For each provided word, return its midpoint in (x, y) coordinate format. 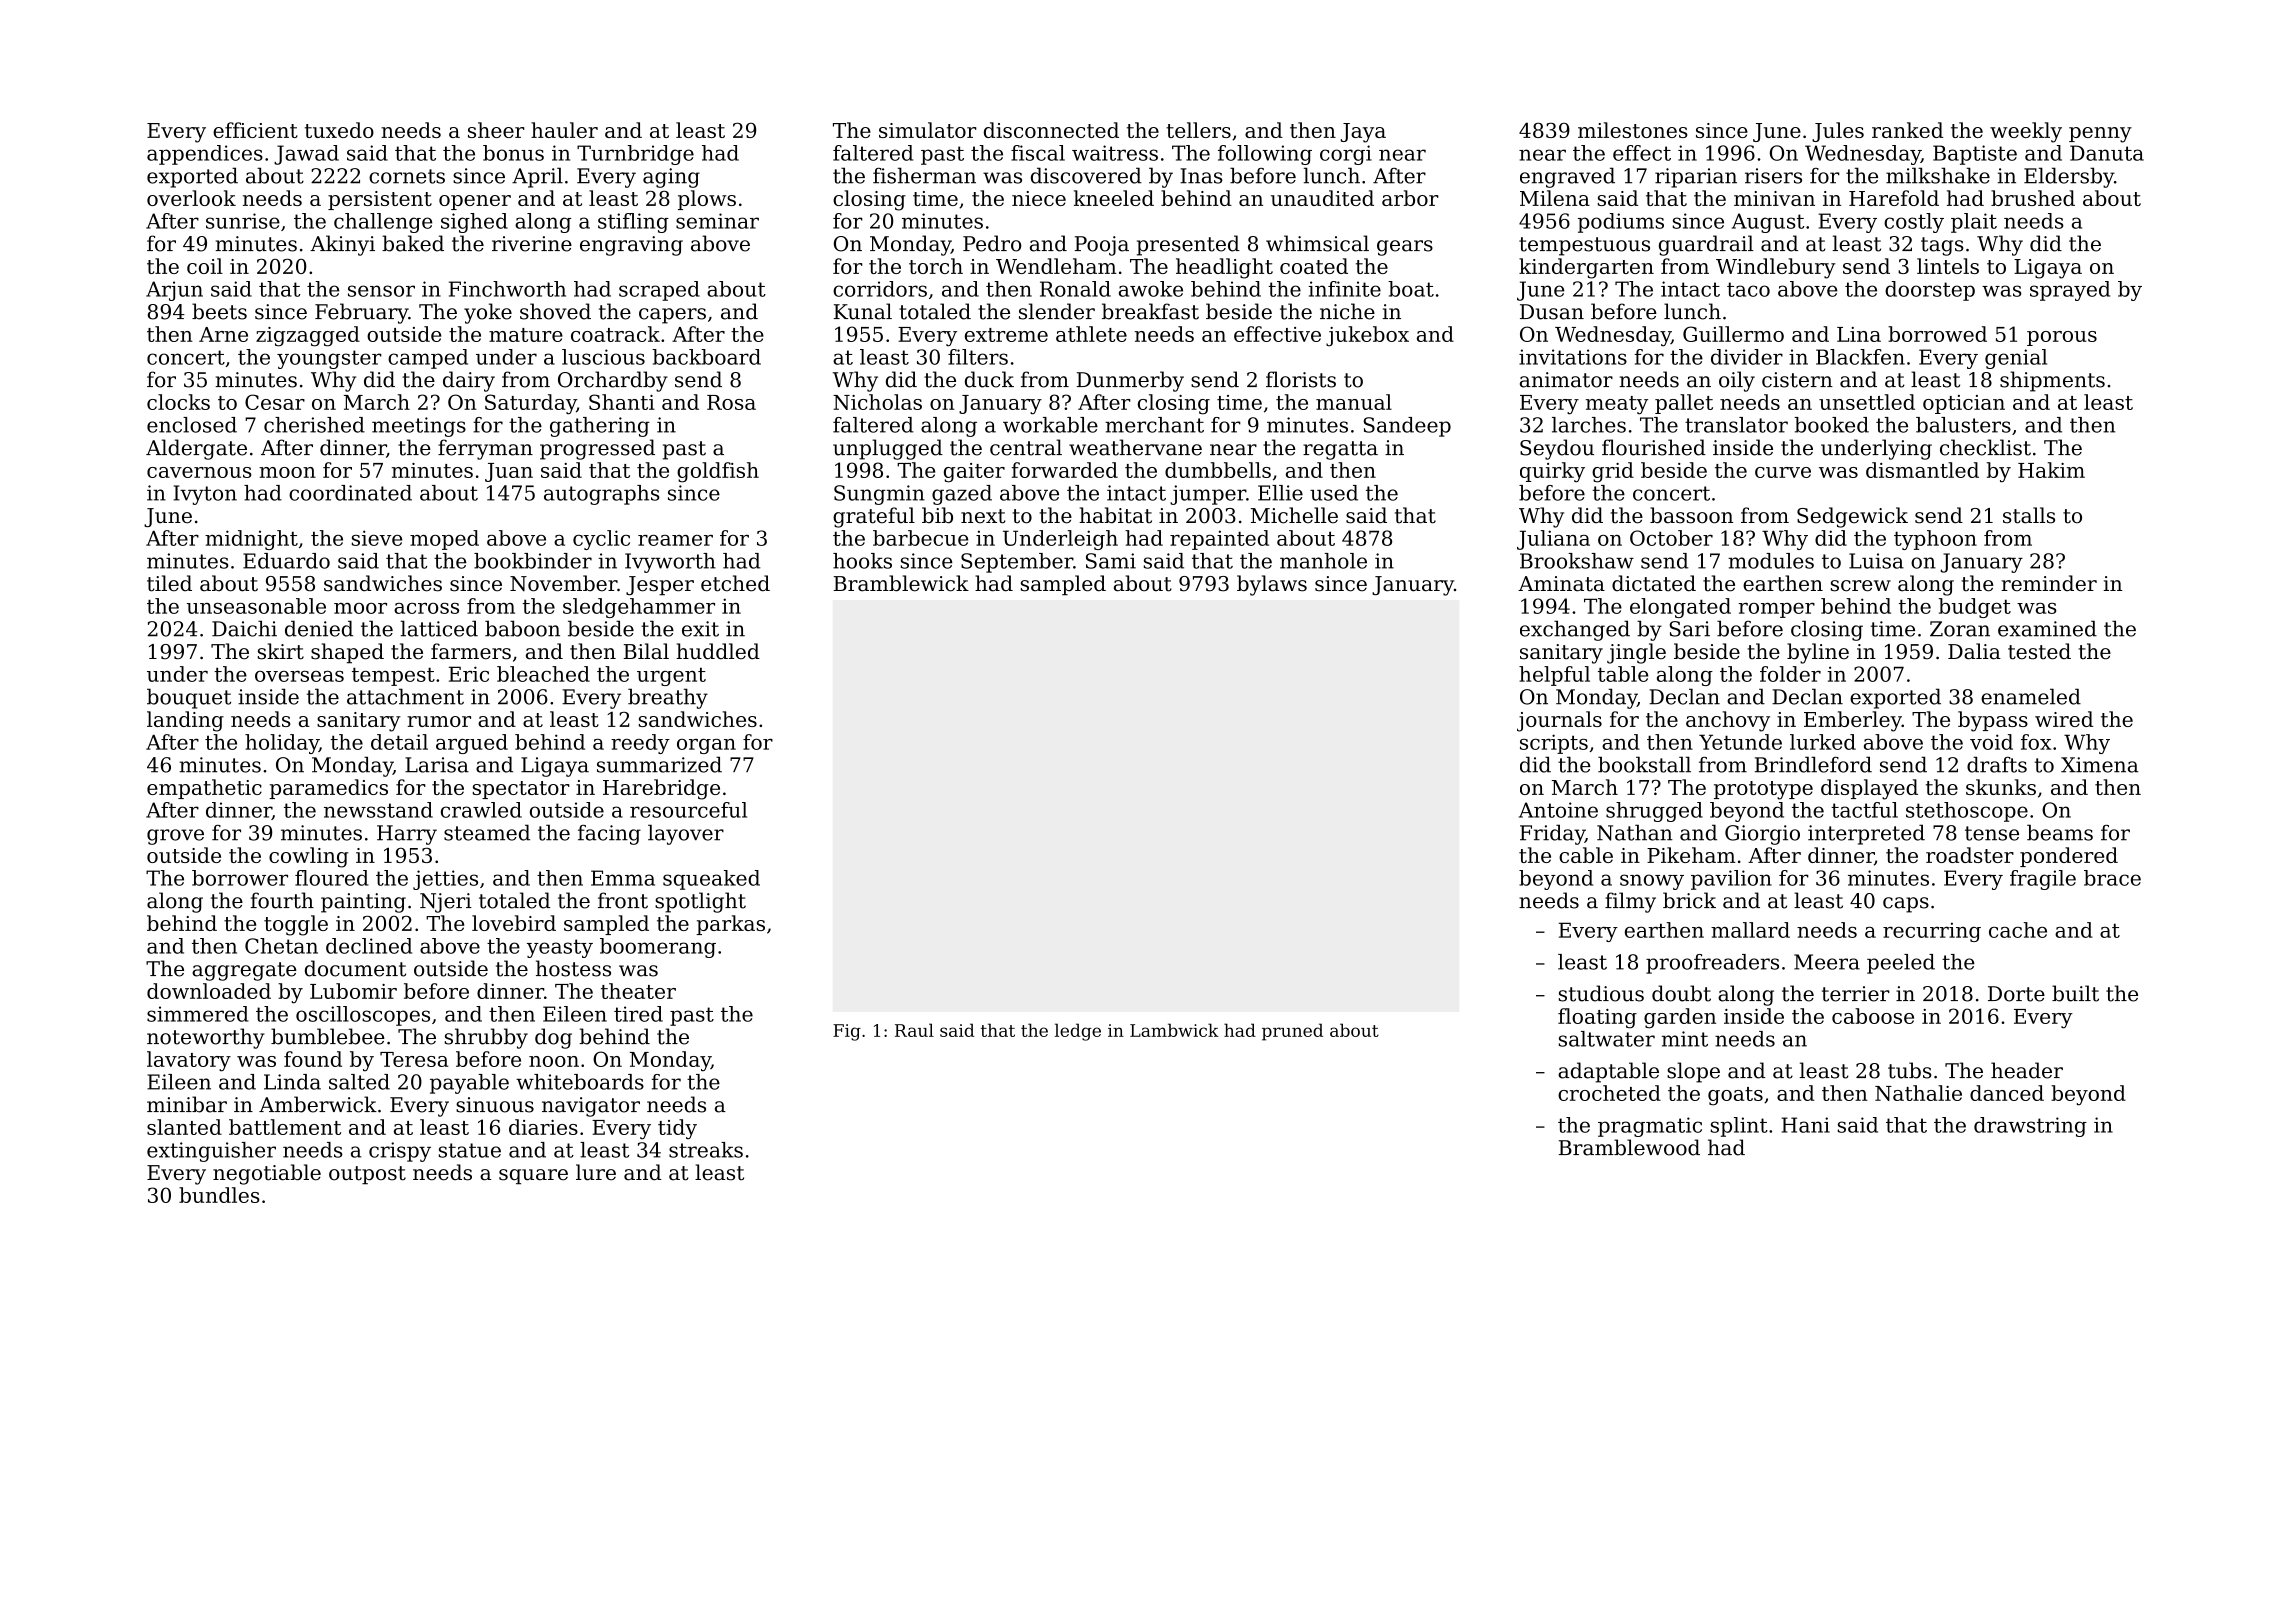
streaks (706, 1150)
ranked (1907, 130)
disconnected (1051, 130)
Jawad (306, 155)
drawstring (2030, 1127)
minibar (187, 1104)
